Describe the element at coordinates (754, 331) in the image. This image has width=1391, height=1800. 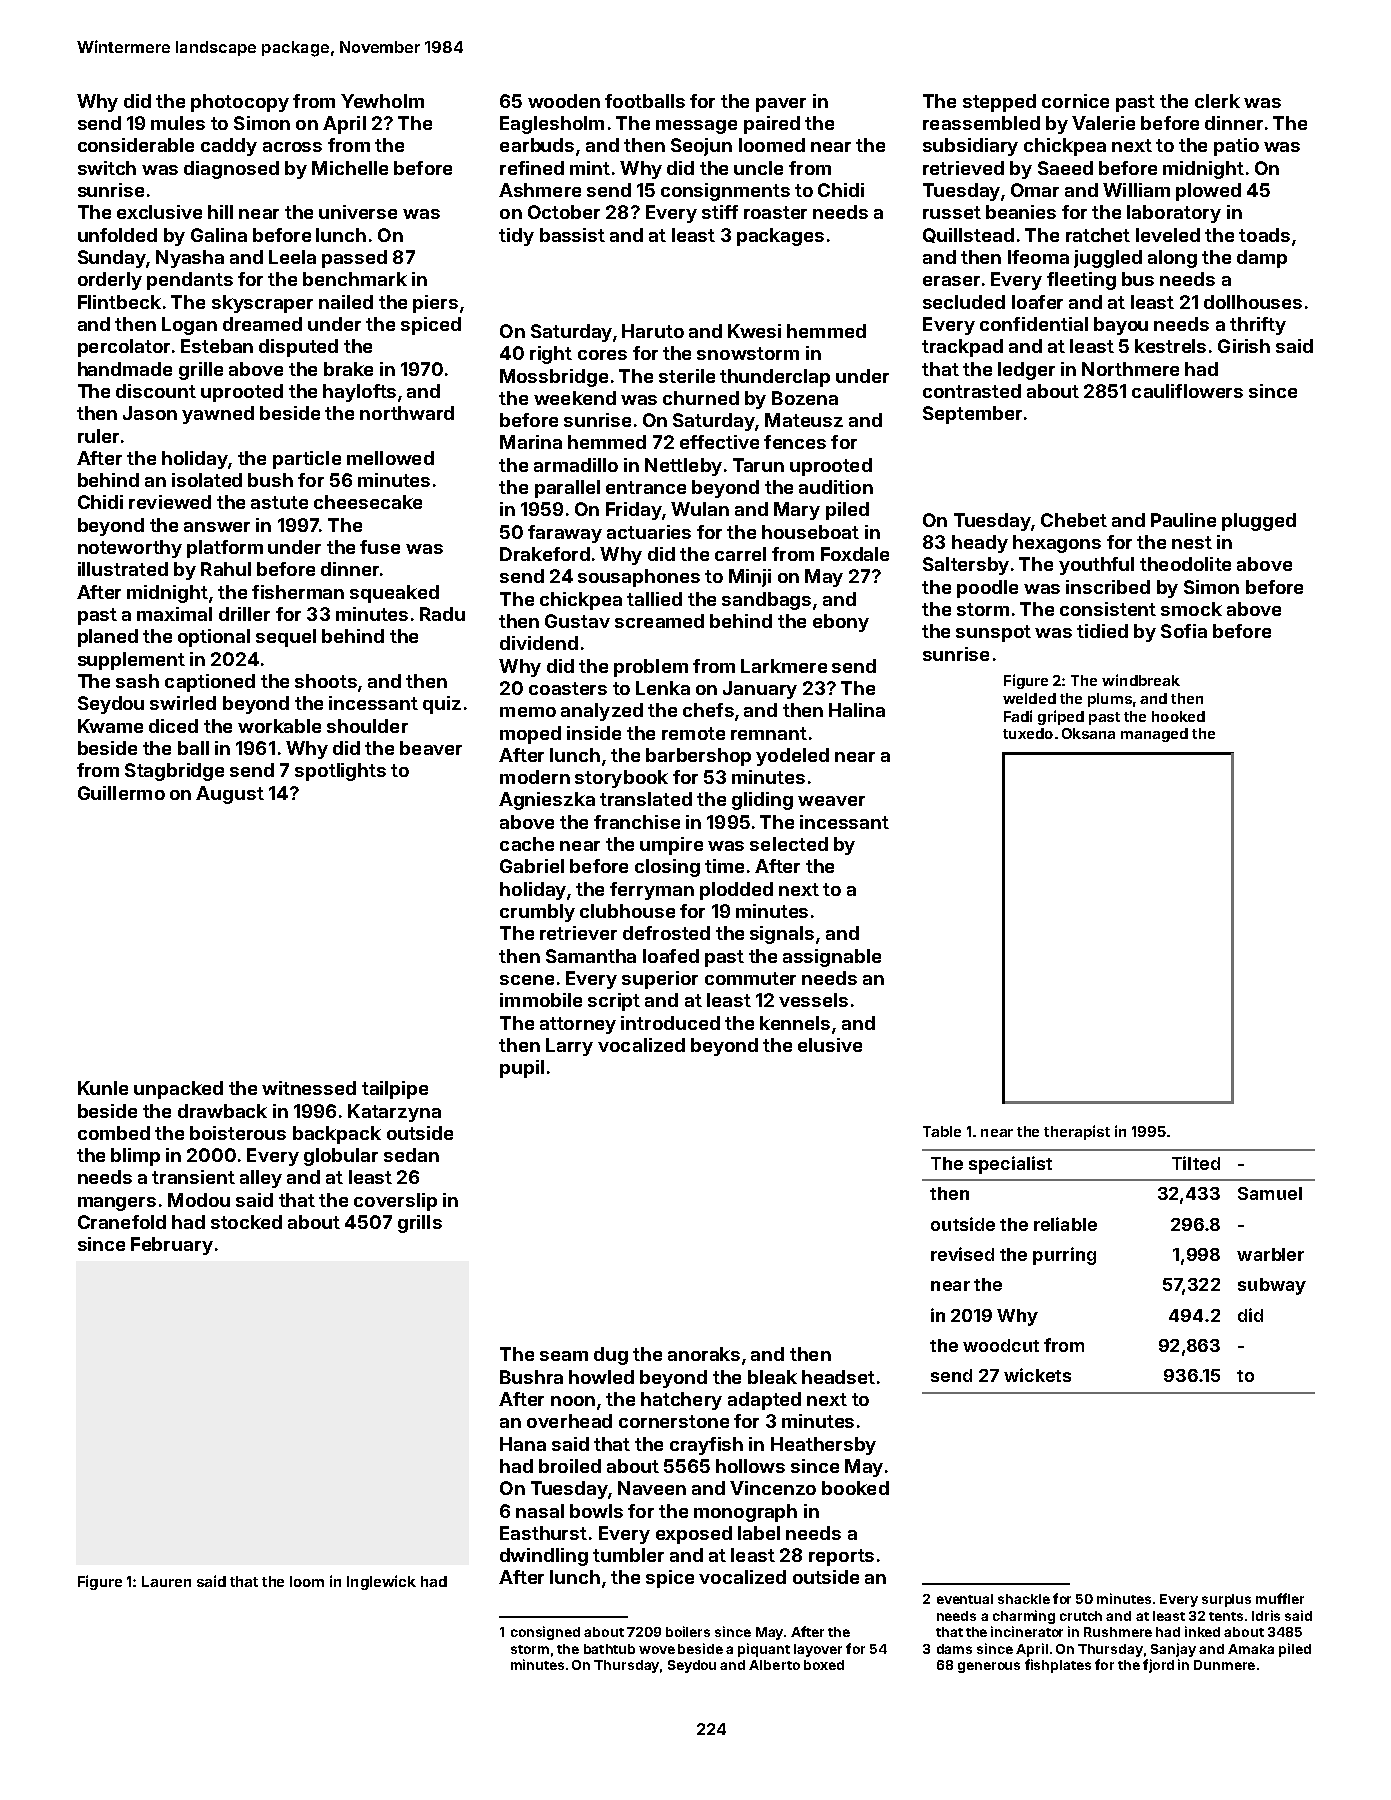
I see `Kwesi` at that location.
